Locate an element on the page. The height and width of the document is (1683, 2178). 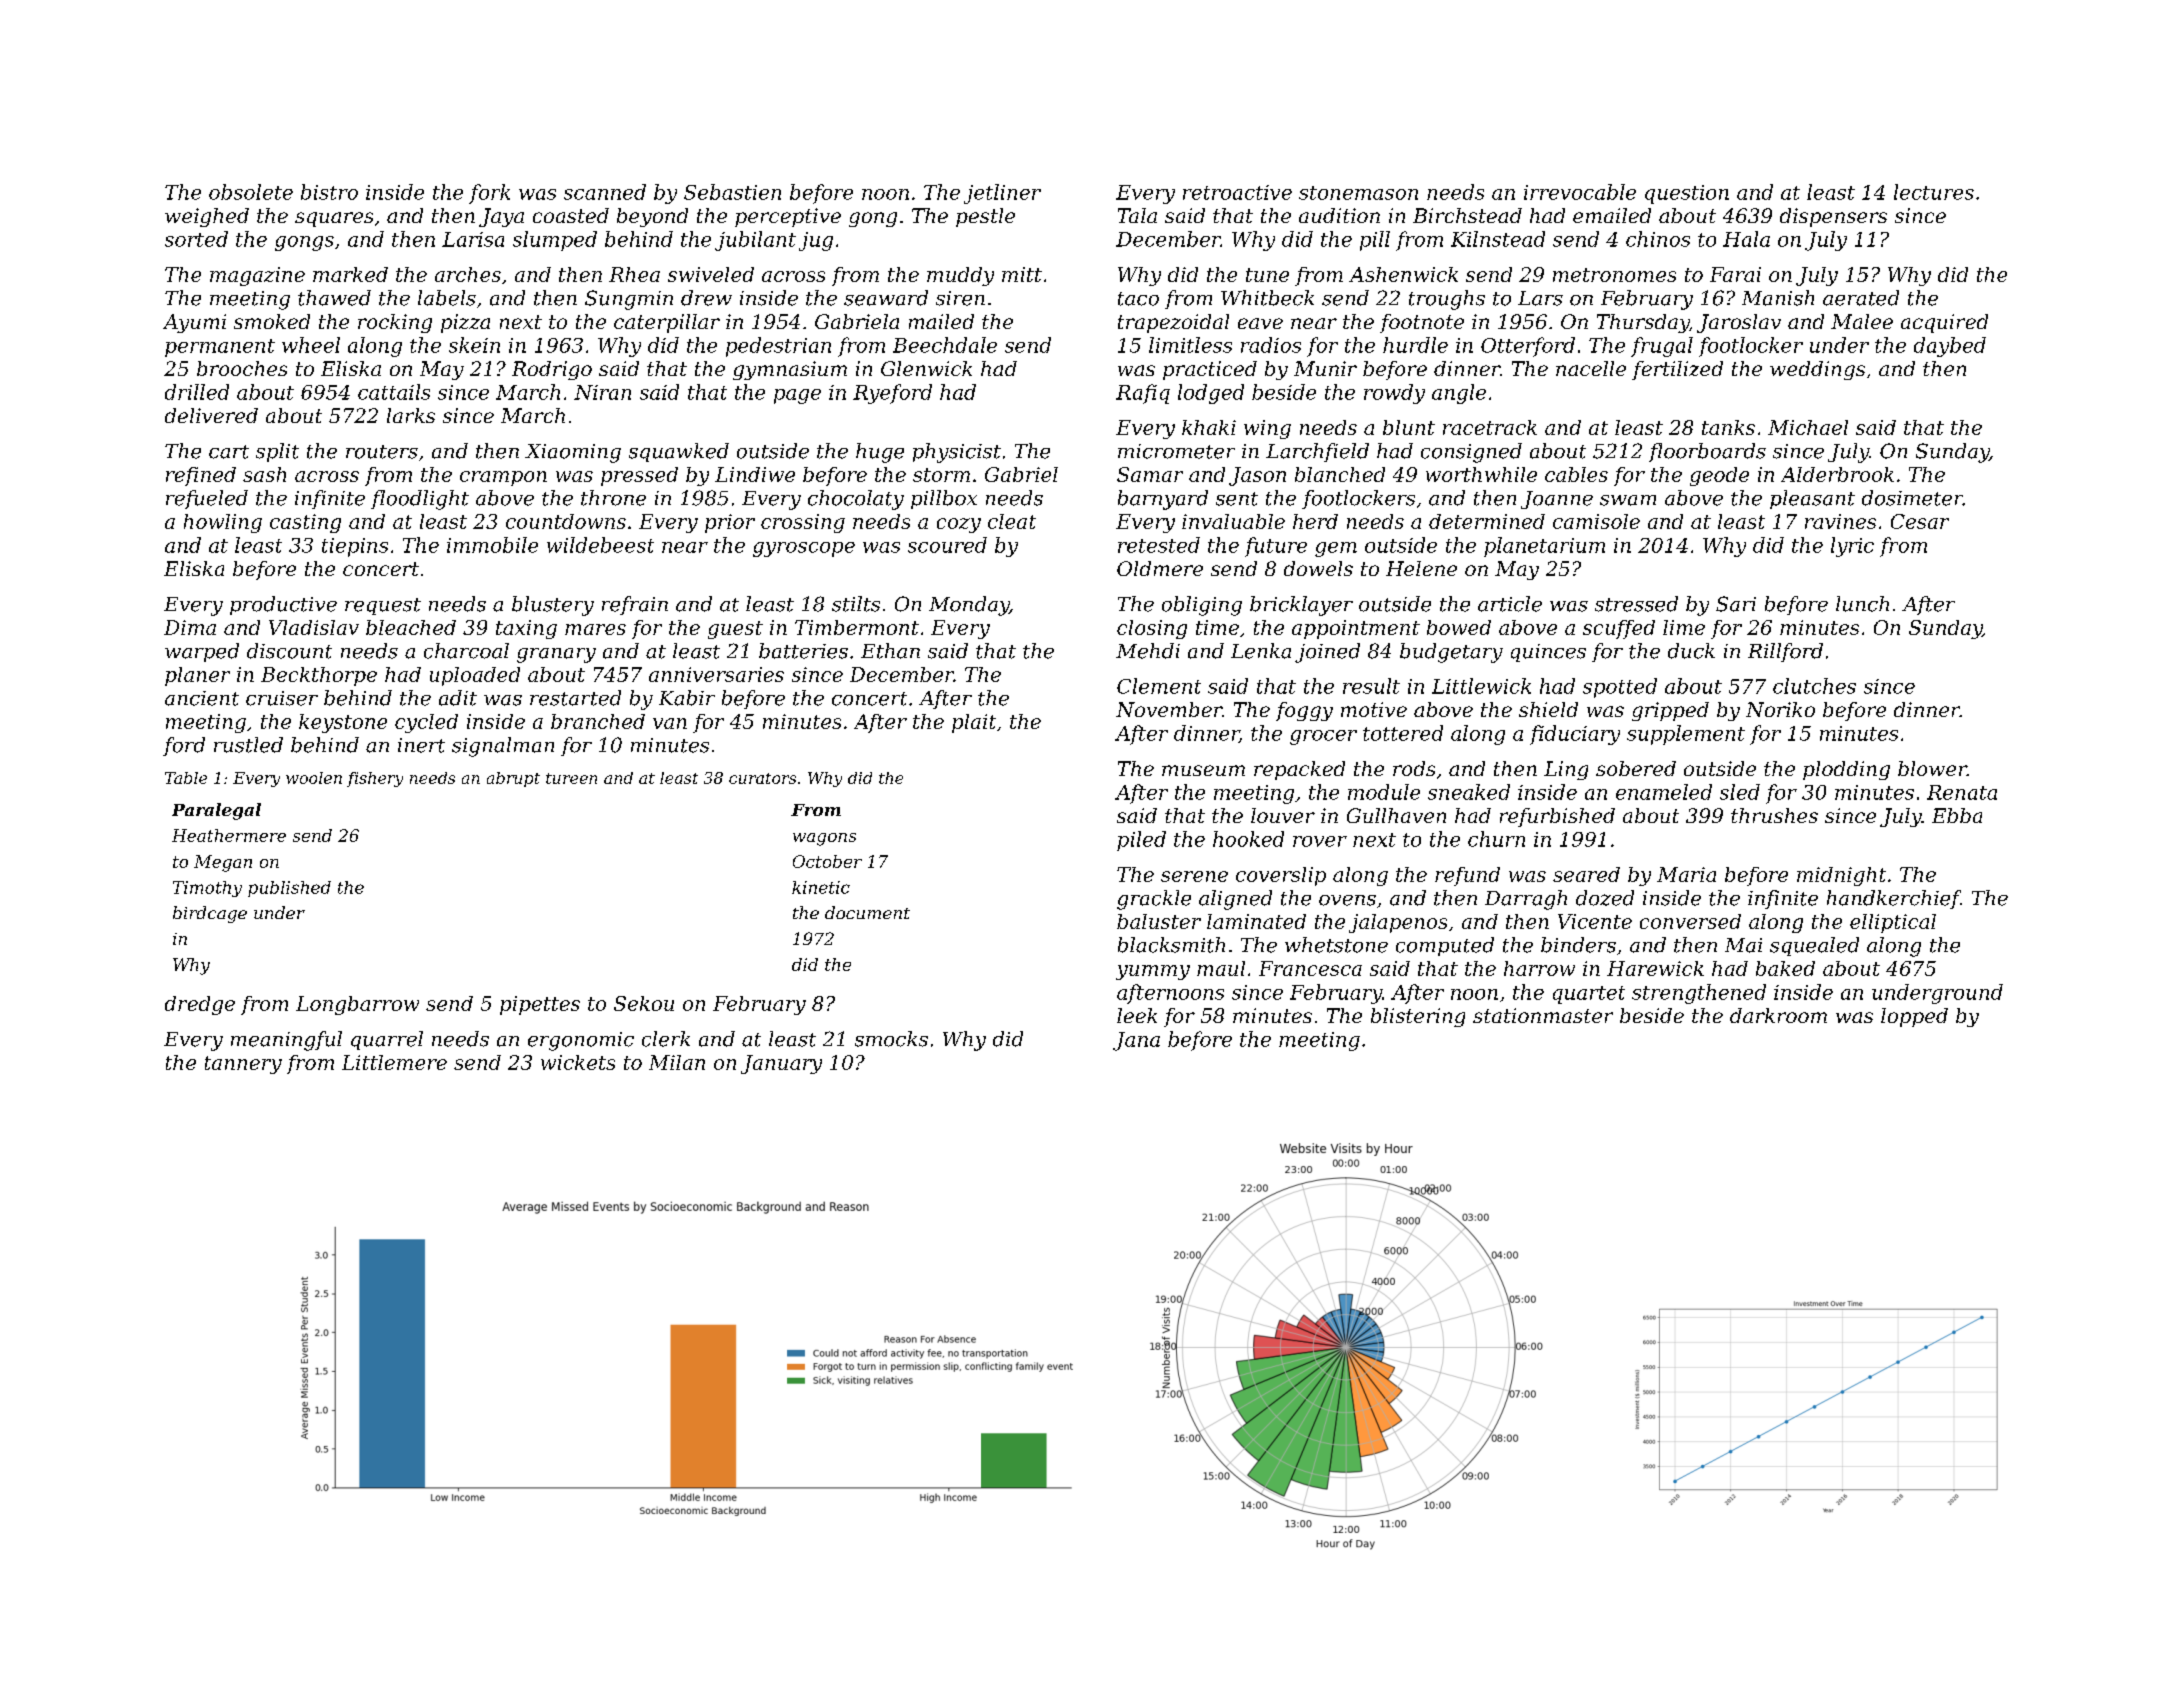
retroactive is located at coordinates (1237, 192).
